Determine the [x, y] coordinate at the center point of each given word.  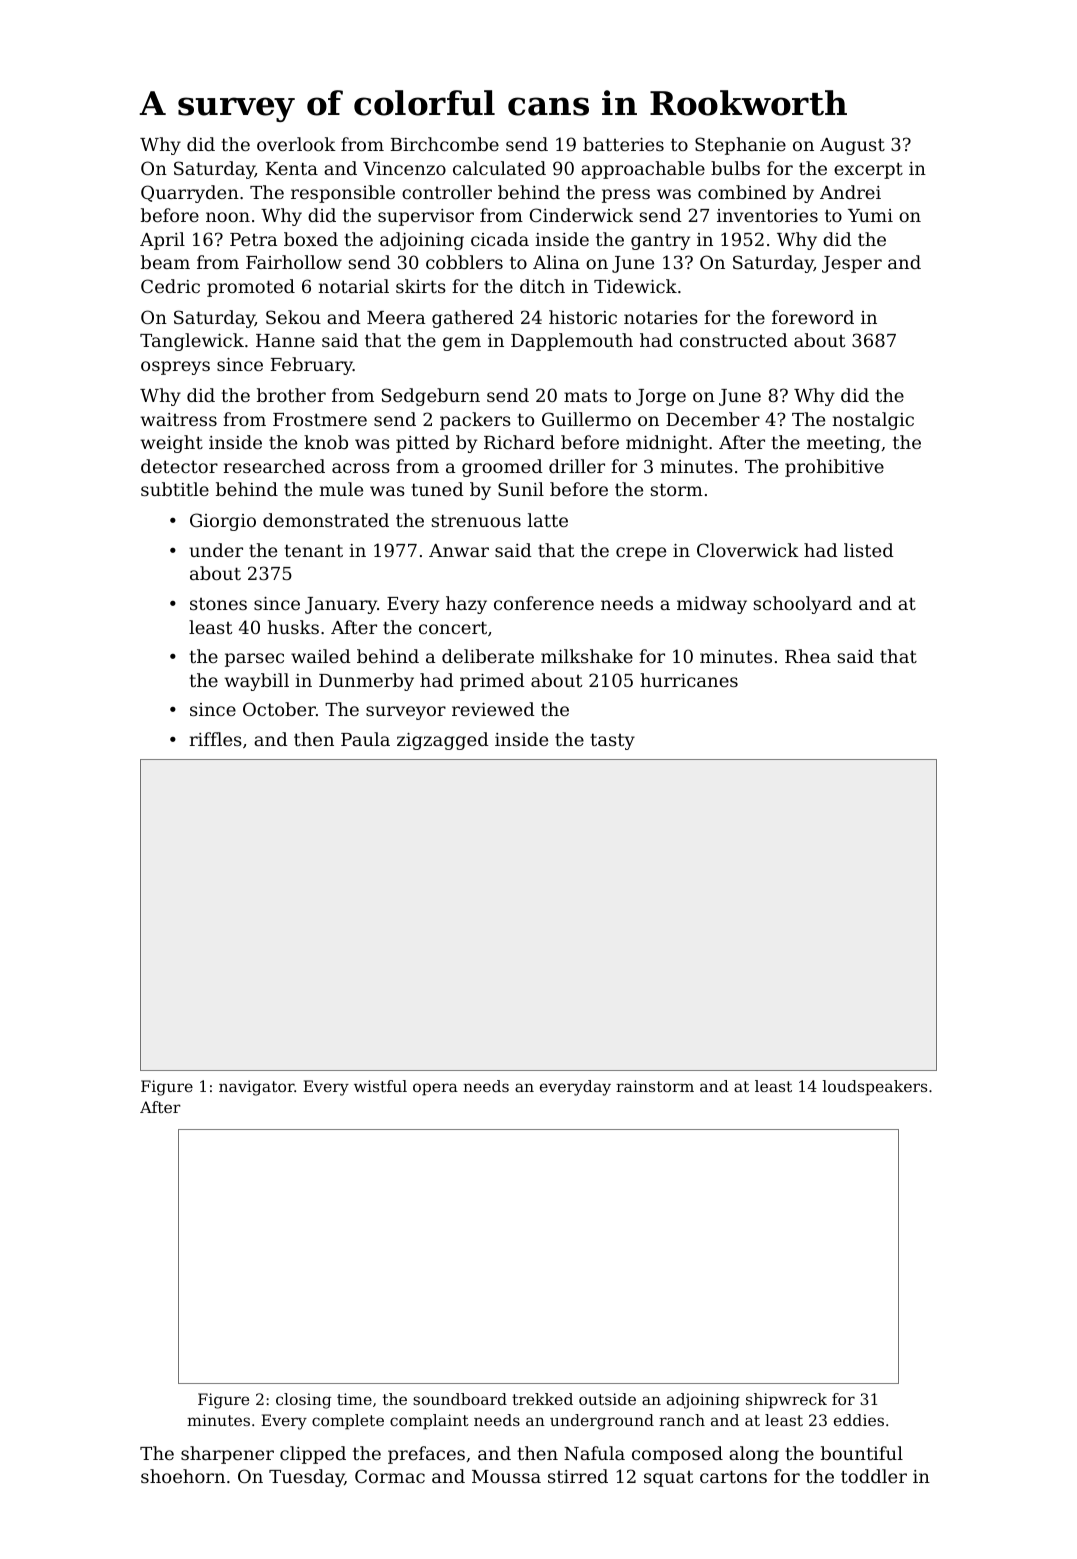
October [279, 709]
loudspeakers [875, 1088]
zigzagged [443, 741]
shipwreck [786, 1401]
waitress [178, 419]
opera [435, 1089]
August [852, 146]
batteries [623, 144]
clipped [313, 1455]
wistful [380, 1086]
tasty [612, 741]
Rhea [808, 656]
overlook [296, 144]
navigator [256, 1088]
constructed [734, 340]
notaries [661, 317]
